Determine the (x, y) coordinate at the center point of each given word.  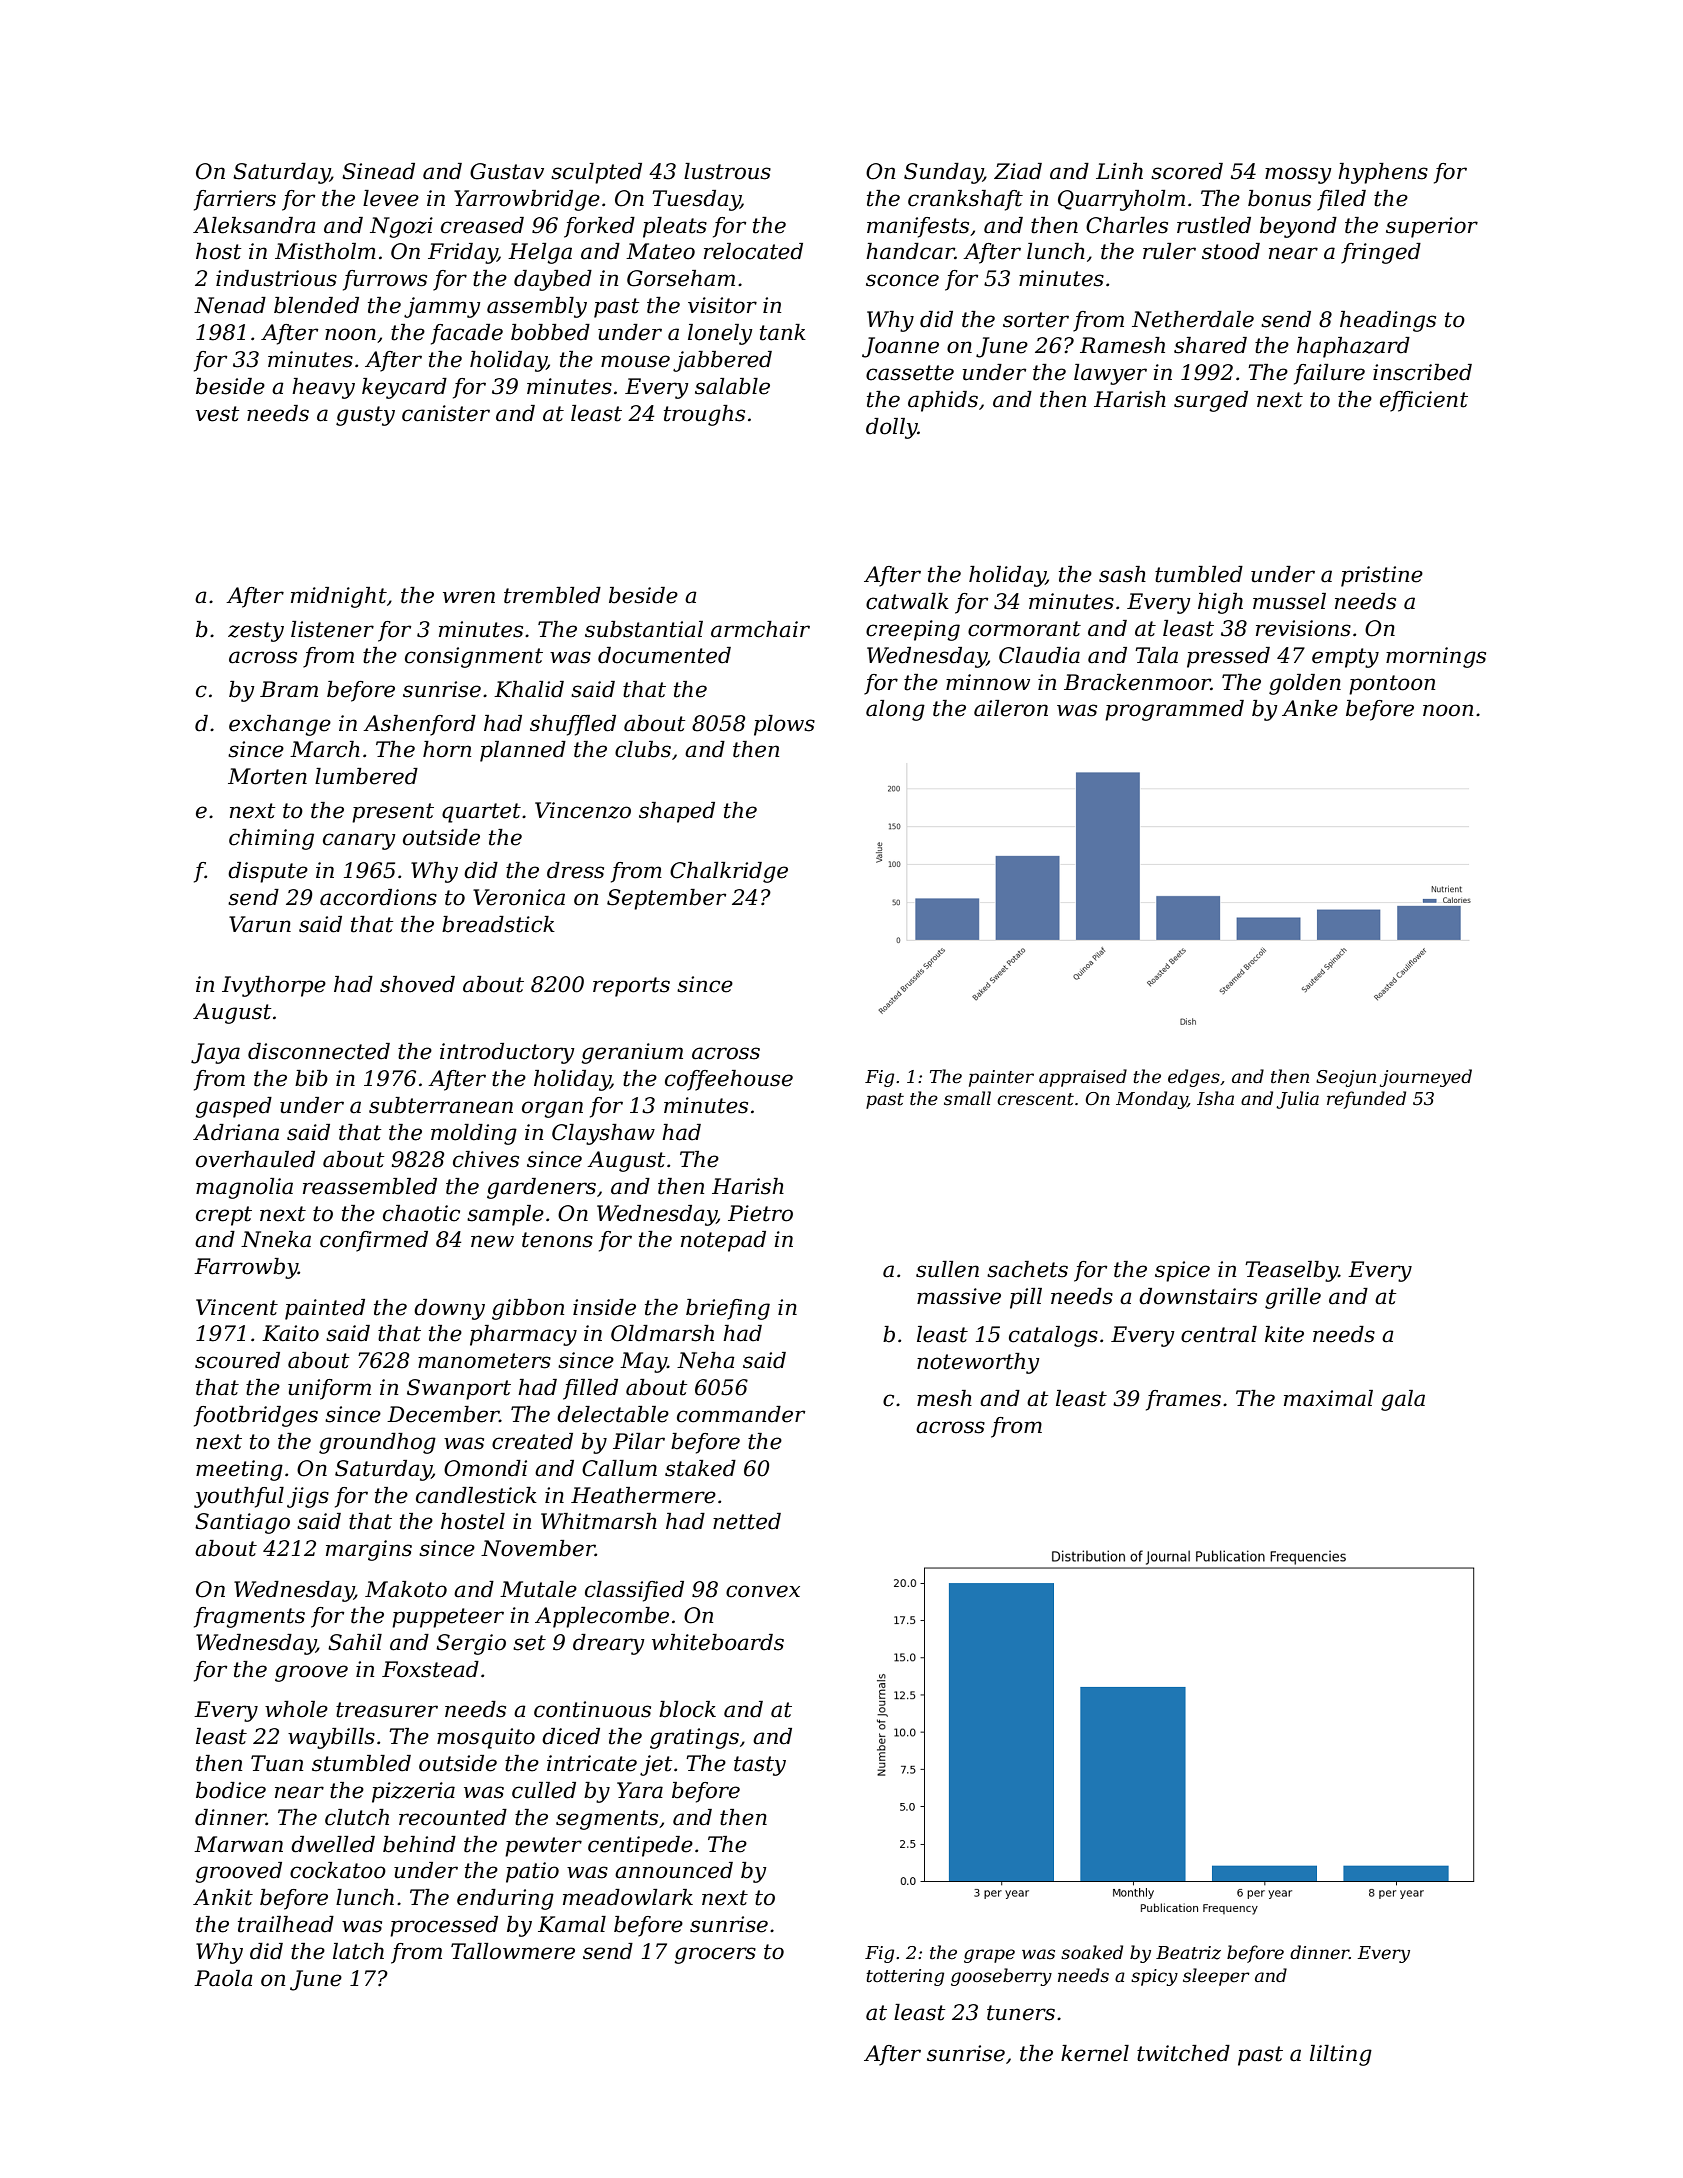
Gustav (507, 171)
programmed (1174, 710)
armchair (760, 629)
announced (674, 1870)
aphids (943, 401)
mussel (1289, 601)
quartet (481, 813)
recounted (453, 1817)
